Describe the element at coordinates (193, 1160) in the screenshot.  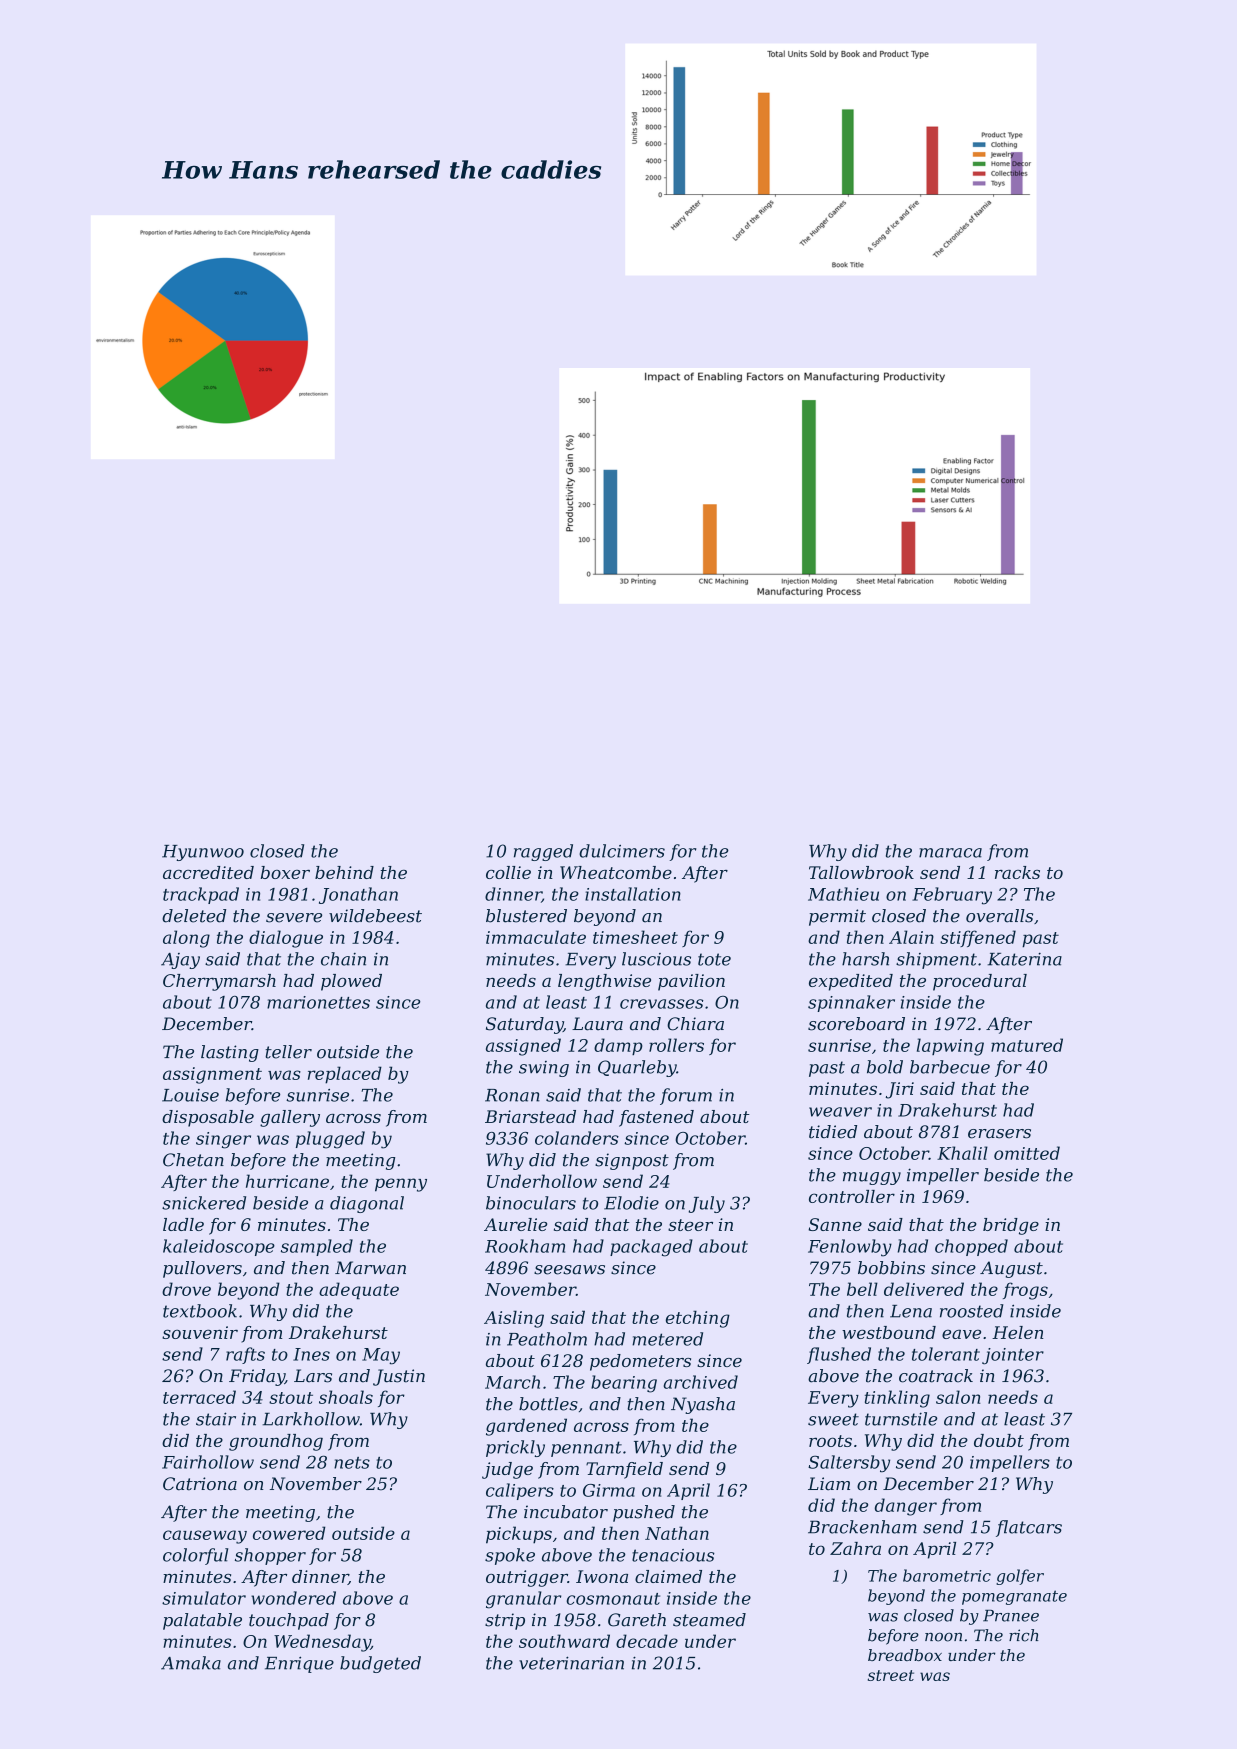
I see `Chetan` at that location.
